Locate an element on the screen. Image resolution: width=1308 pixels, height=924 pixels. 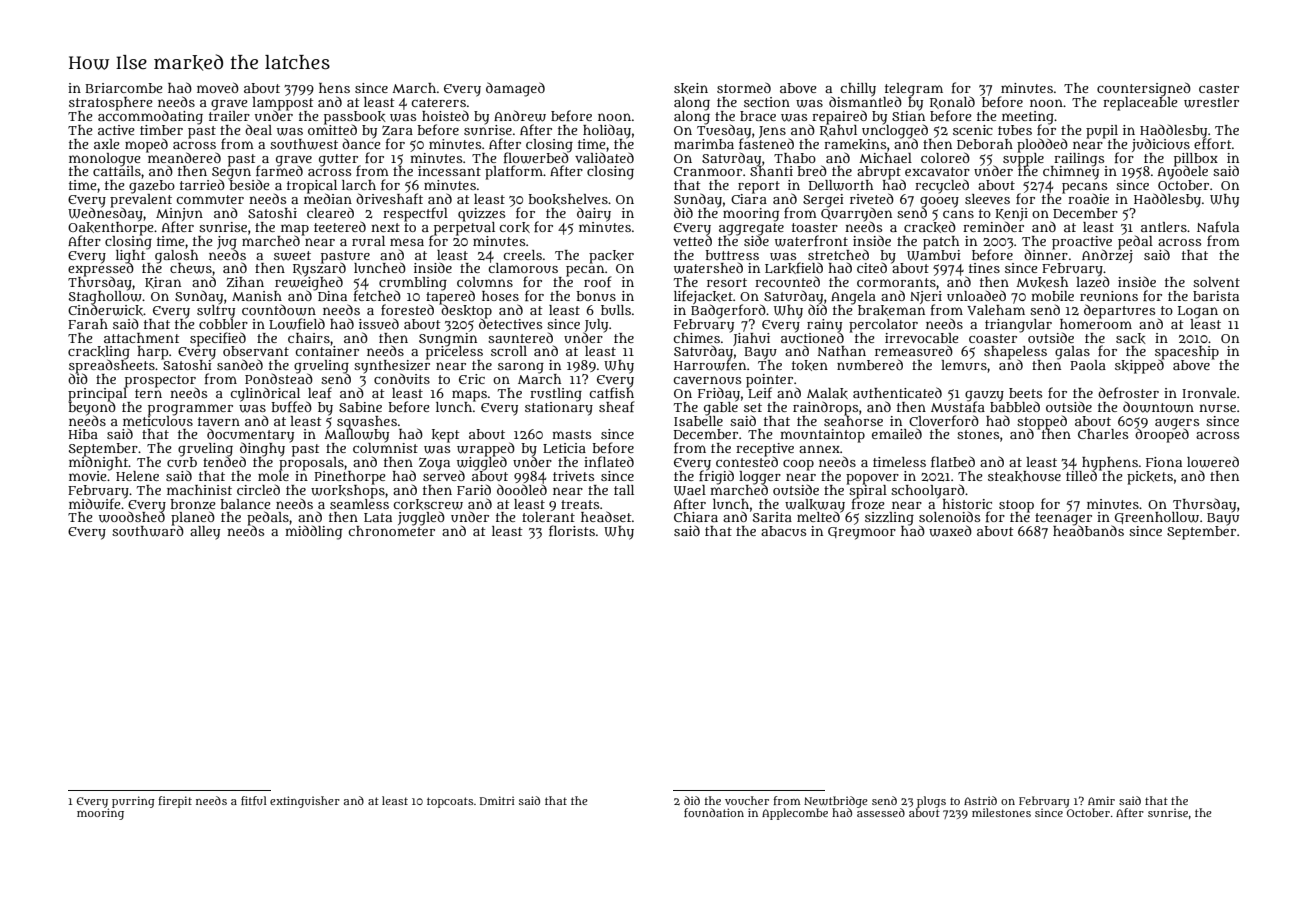
abacus is located at coordinates (783, 531).
